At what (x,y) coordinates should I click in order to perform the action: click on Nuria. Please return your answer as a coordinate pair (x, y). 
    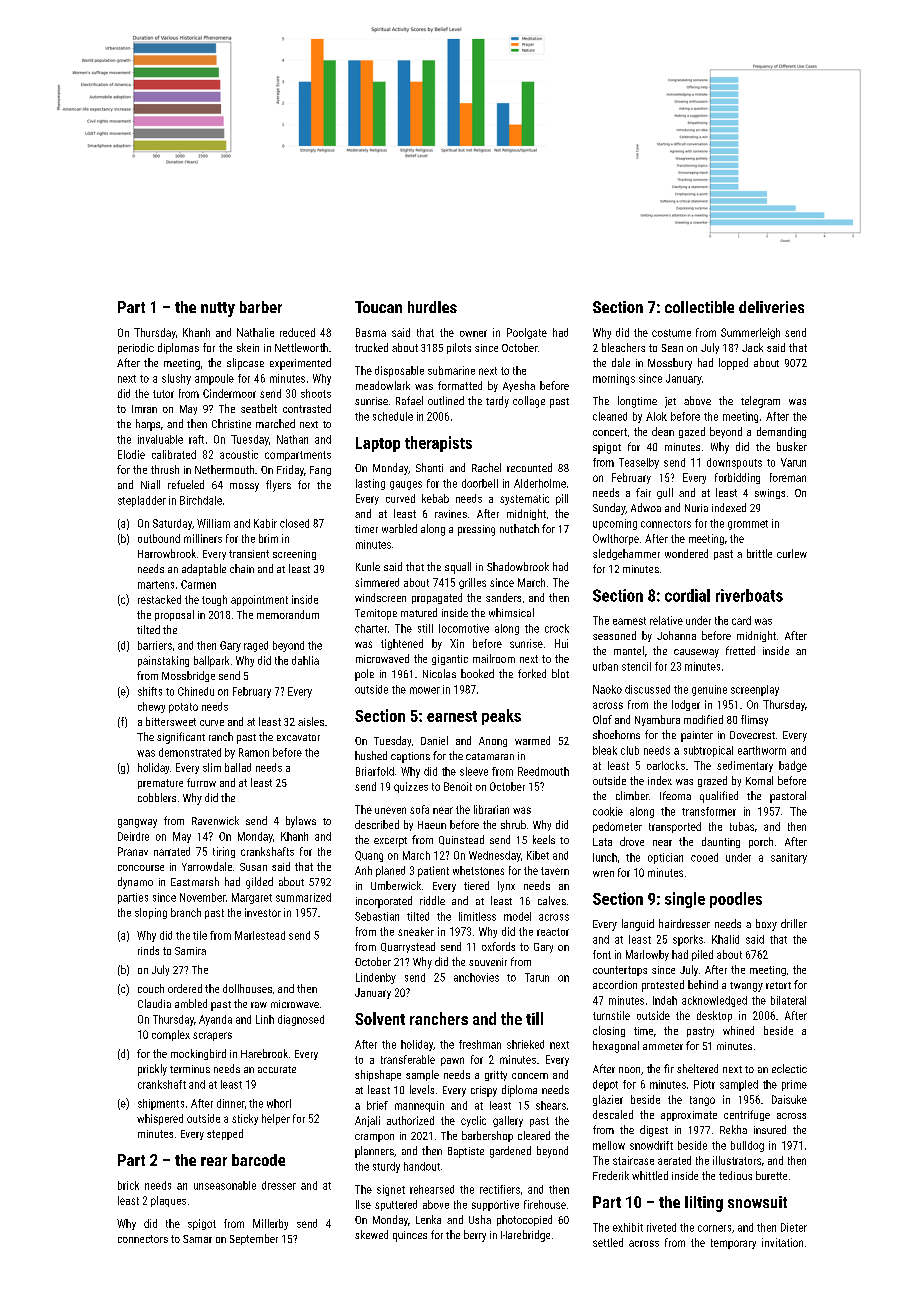
    Looking at the image, I should click on (696, 508).
